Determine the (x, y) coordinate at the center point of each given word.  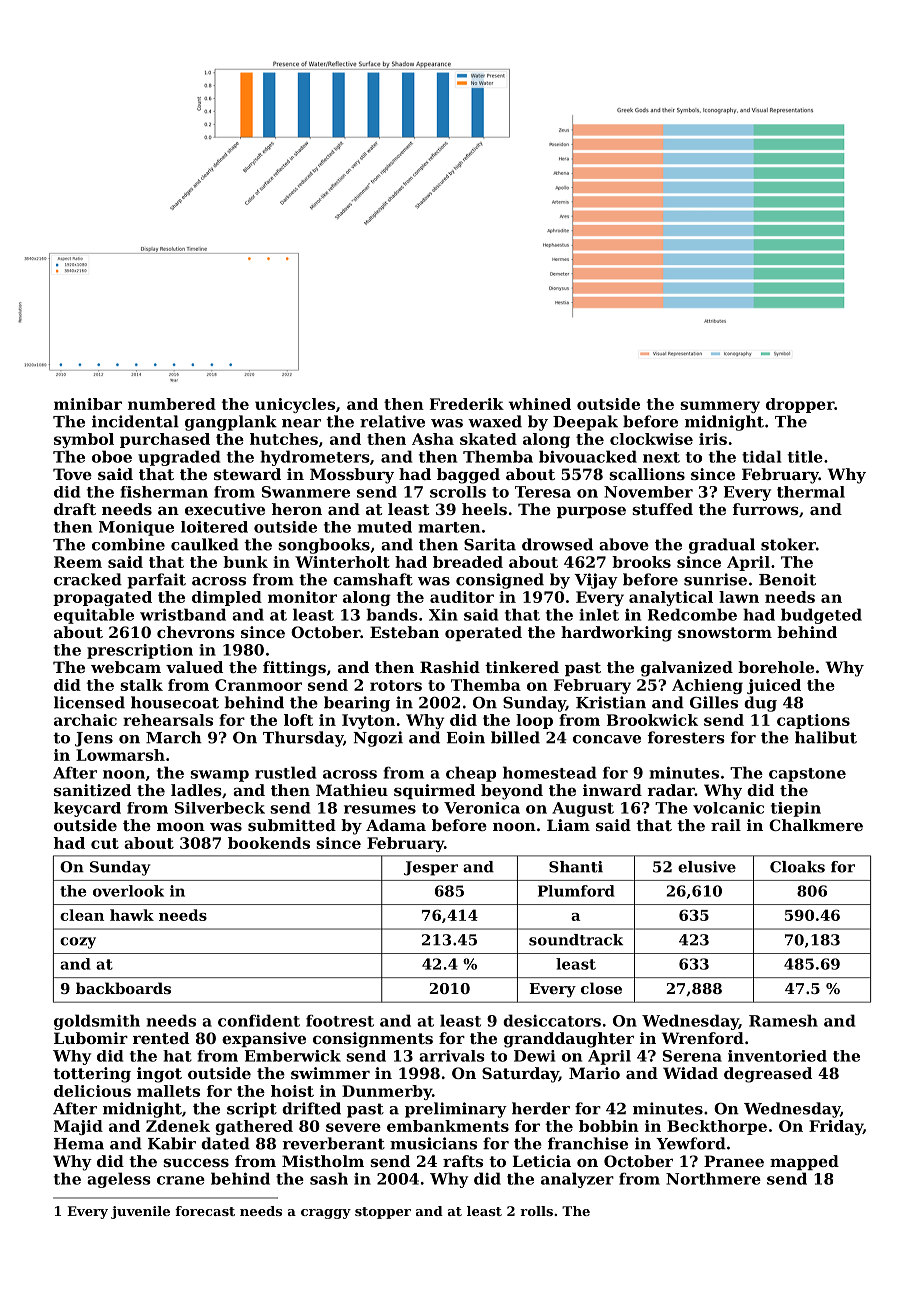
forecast (205, 1211)
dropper (800, 405)
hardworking (616, 634)
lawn (739, 597)
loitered (214, 527)
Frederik (467, 404)
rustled (285, 772)
